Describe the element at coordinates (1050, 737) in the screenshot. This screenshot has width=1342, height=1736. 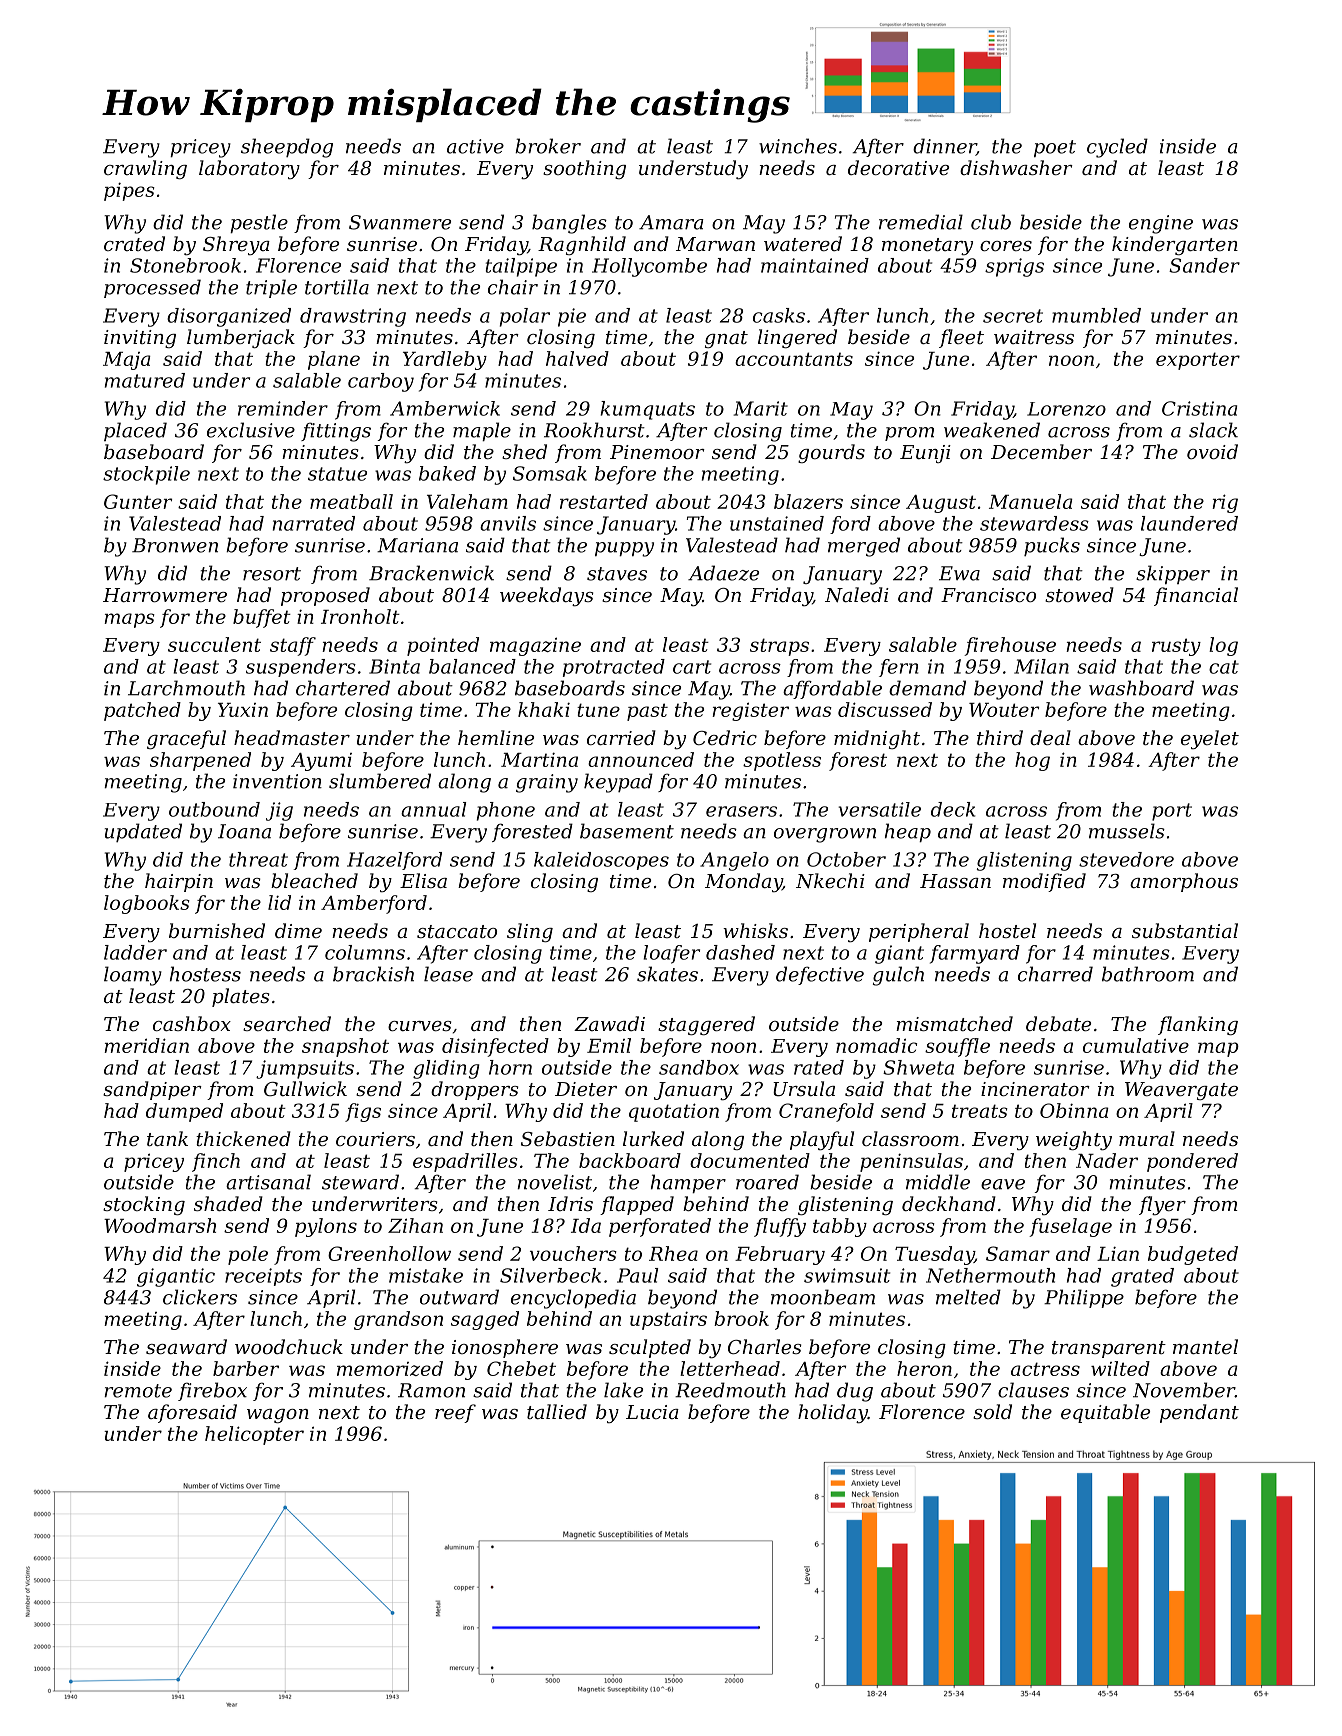
I see `deal` at that location.
